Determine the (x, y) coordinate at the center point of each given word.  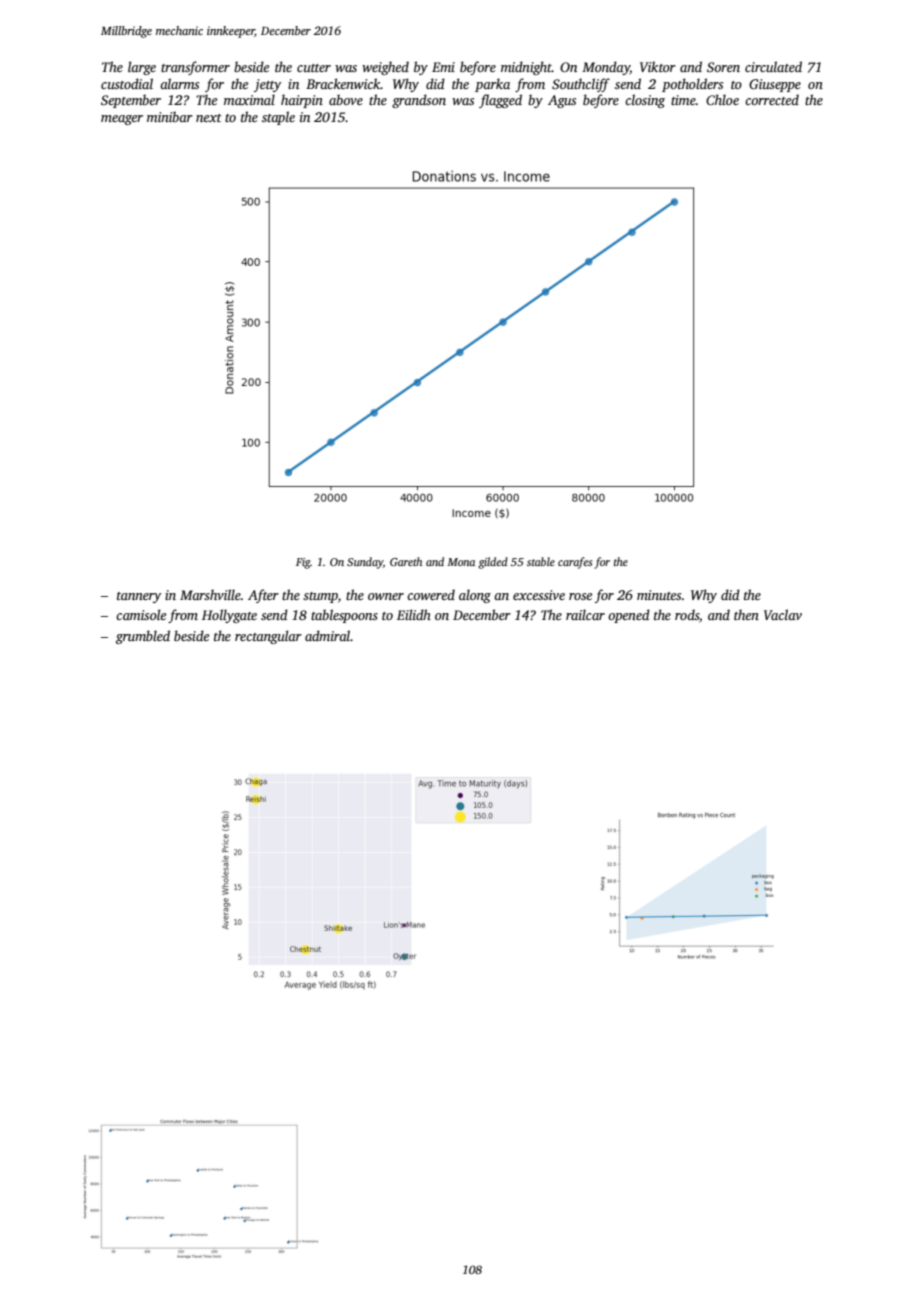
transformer (195, 68)
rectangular (268, 637)
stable (541, 561)
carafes (575, 563)
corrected (772, 99)
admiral (327, 635)
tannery (139, 597)
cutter (314, 68)
